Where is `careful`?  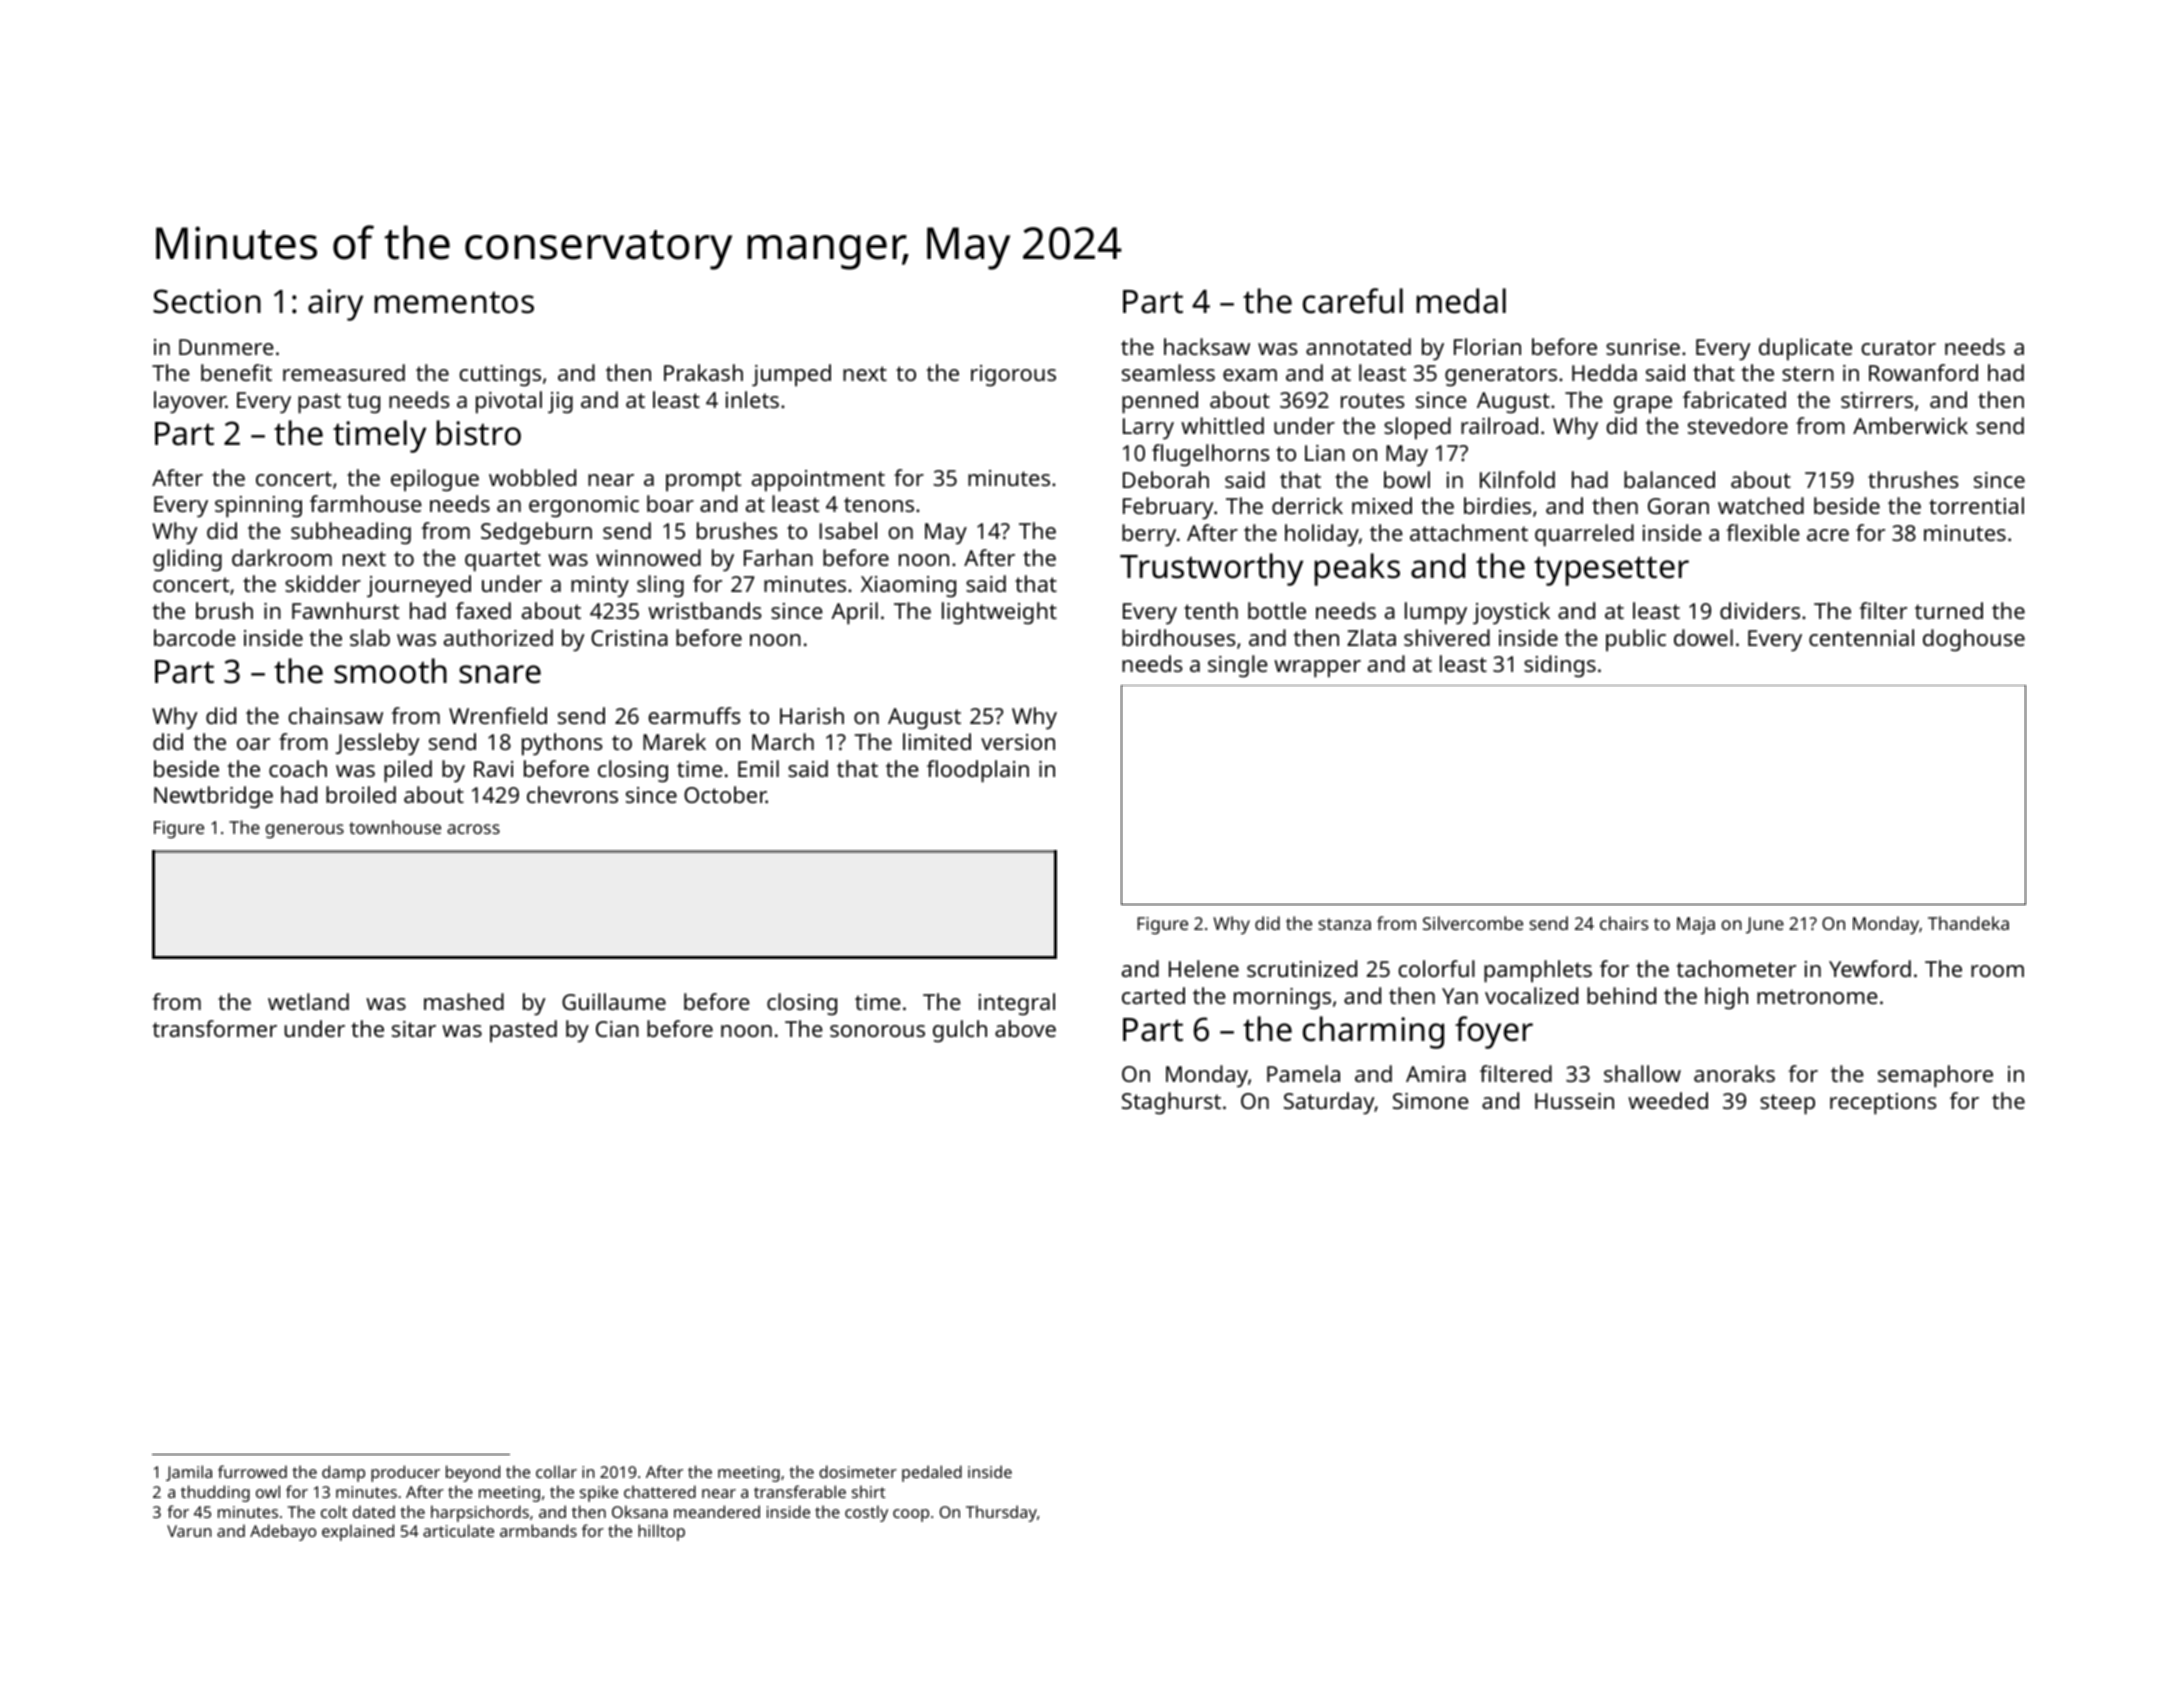 careful is located at coordinates (1353, 301).
